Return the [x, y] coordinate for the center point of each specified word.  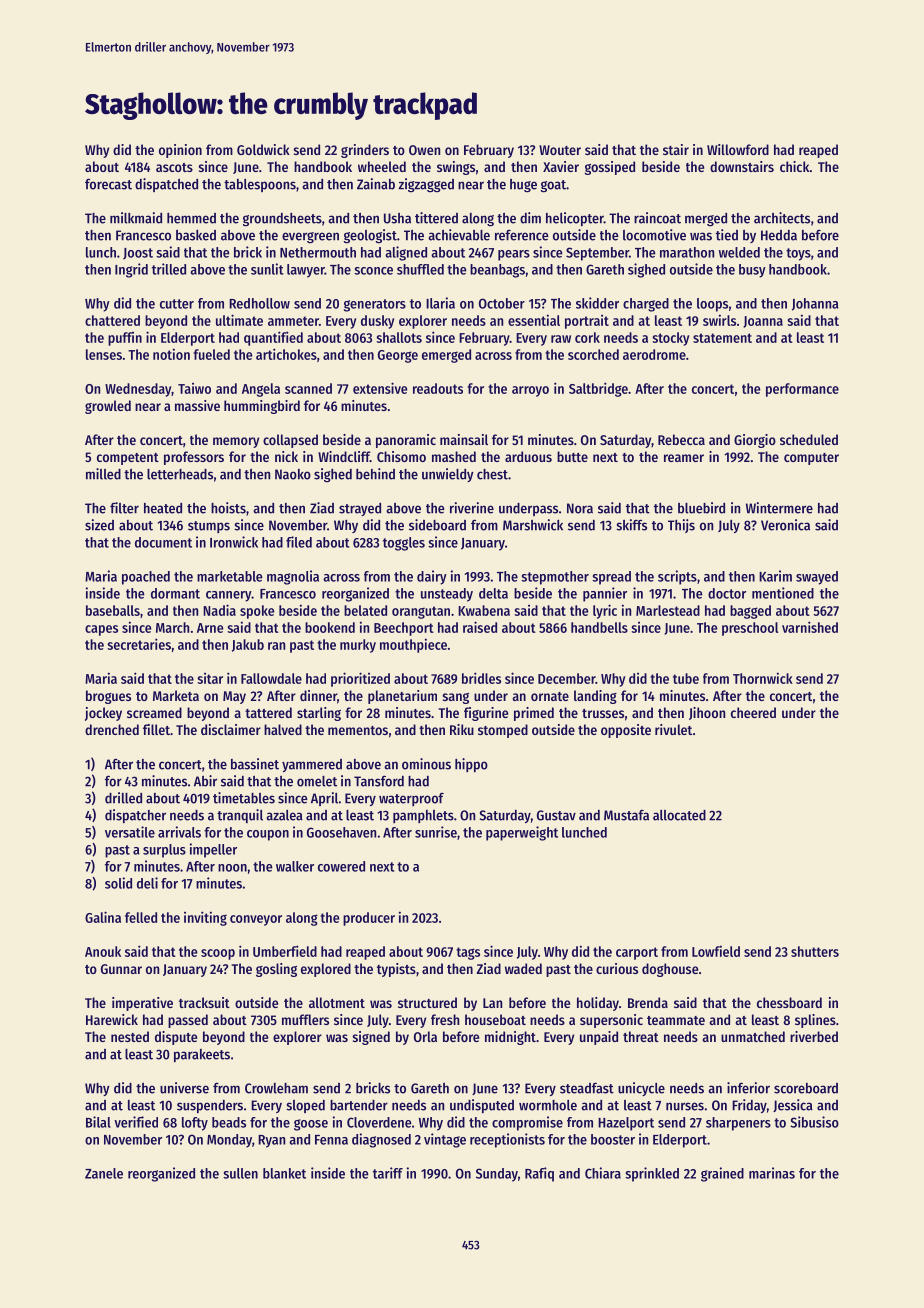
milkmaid [136, 218]
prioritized [360, 679]
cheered [753, 712]
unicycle [641, 1089]
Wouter [560, 150]
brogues [108, 697]
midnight [510, 1038]
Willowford [738, 149]
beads [229, 1122]
